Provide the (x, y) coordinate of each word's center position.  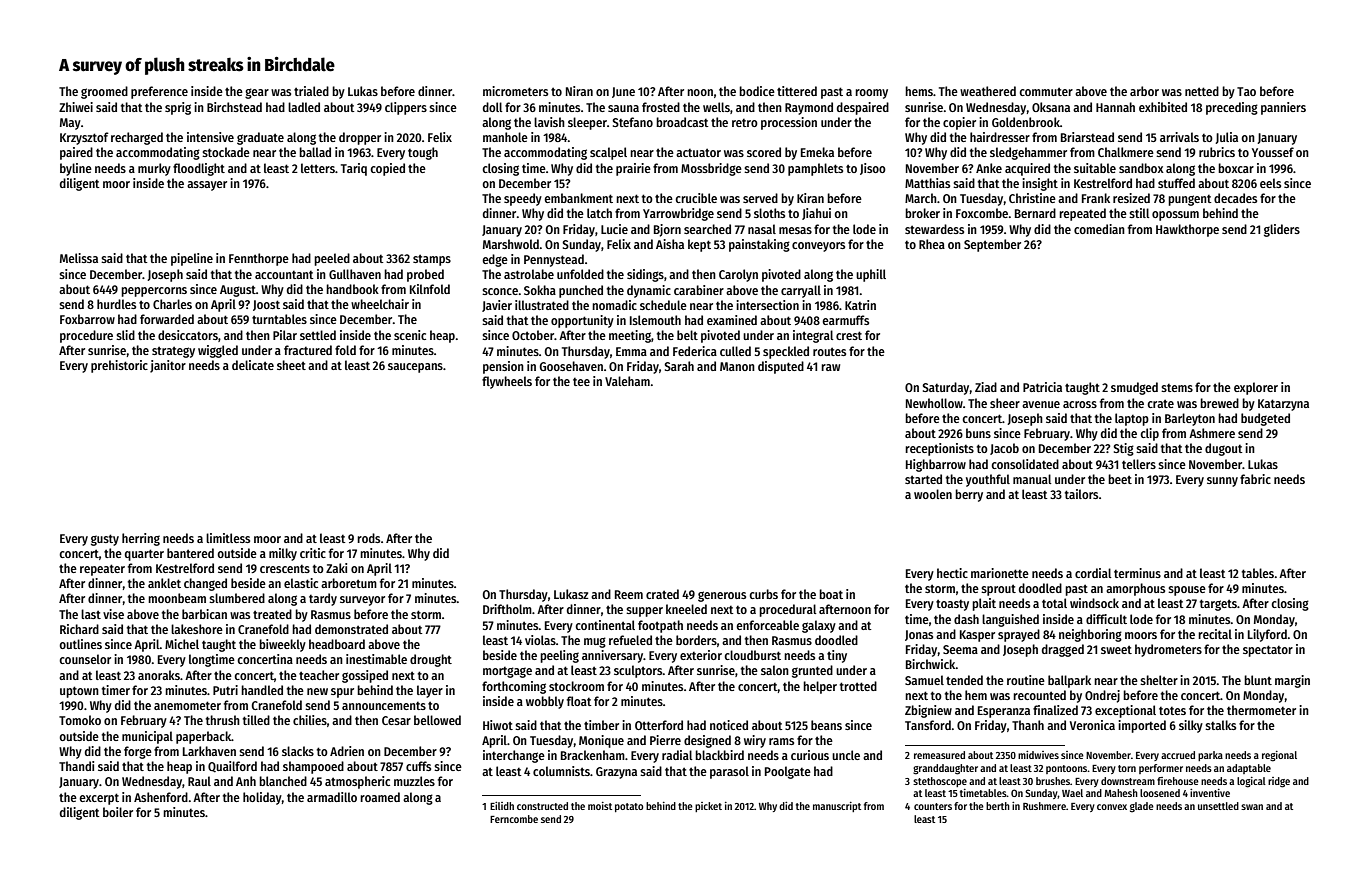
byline (76, 169)
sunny (1222, 482)
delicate (253, 365)
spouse (1187, 591)
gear (257, 93)
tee (581, 382)
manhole (505, 137)
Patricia (1042, 387)
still (1139, 213)
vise (113, 614)
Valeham (627, 381)
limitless (228, 538)
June (623, 92)
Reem (629, 594)
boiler (118, 812)
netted (1202, 91)
